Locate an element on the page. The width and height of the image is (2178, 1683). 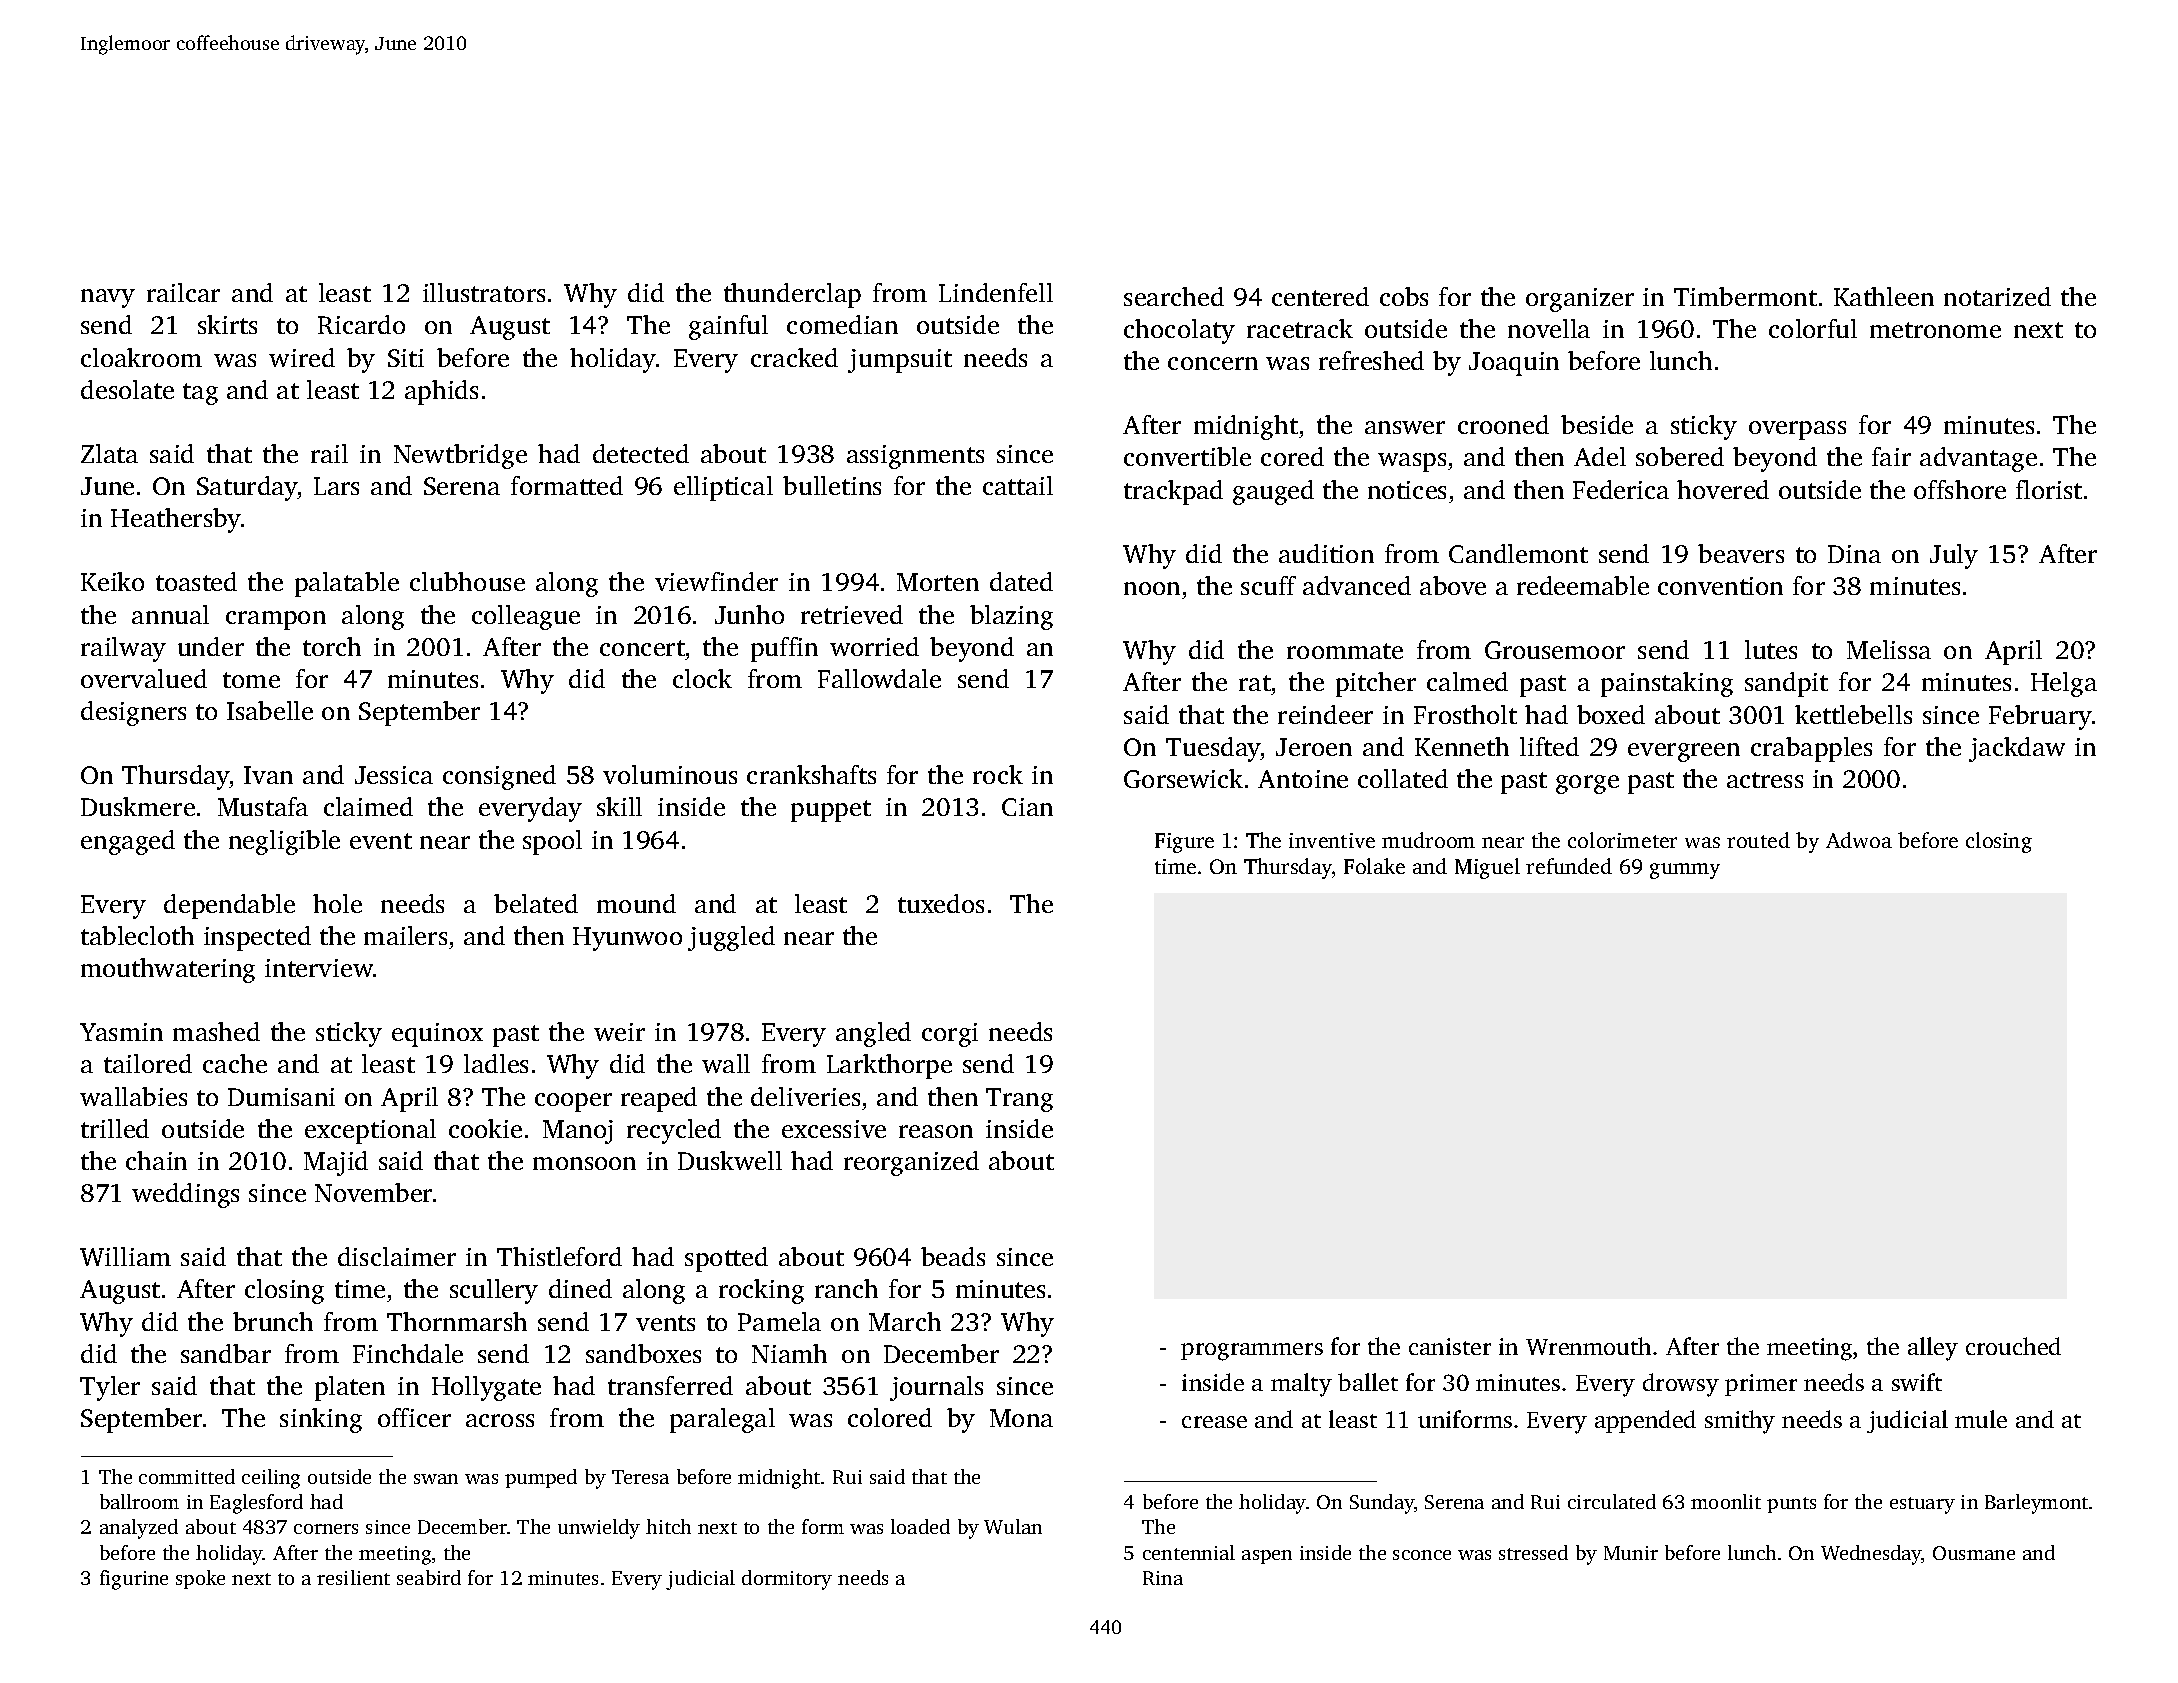
puffin is located at coordinates (784, 649).
